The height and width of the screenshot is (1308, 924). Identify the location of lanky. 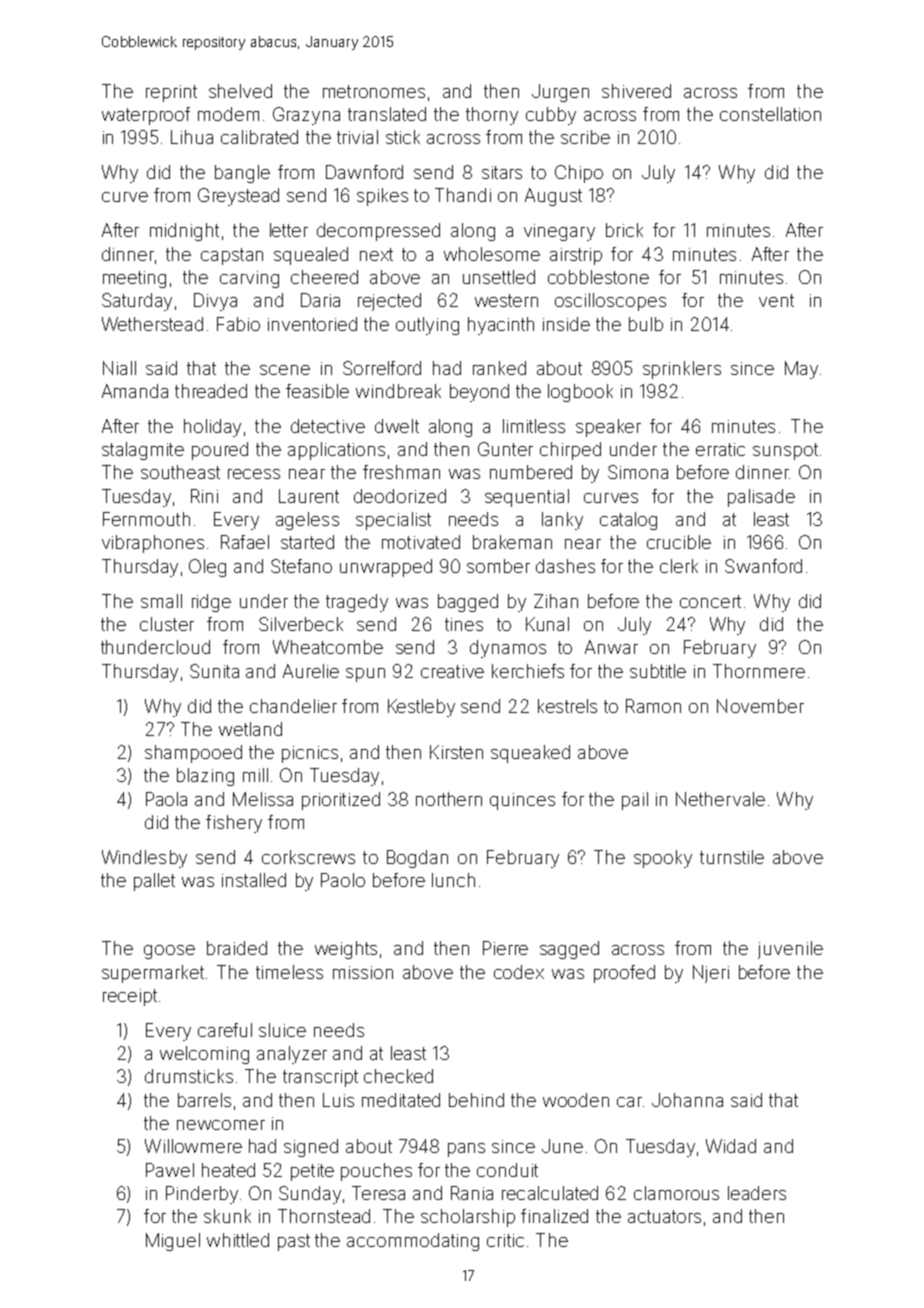
(562, 521).
